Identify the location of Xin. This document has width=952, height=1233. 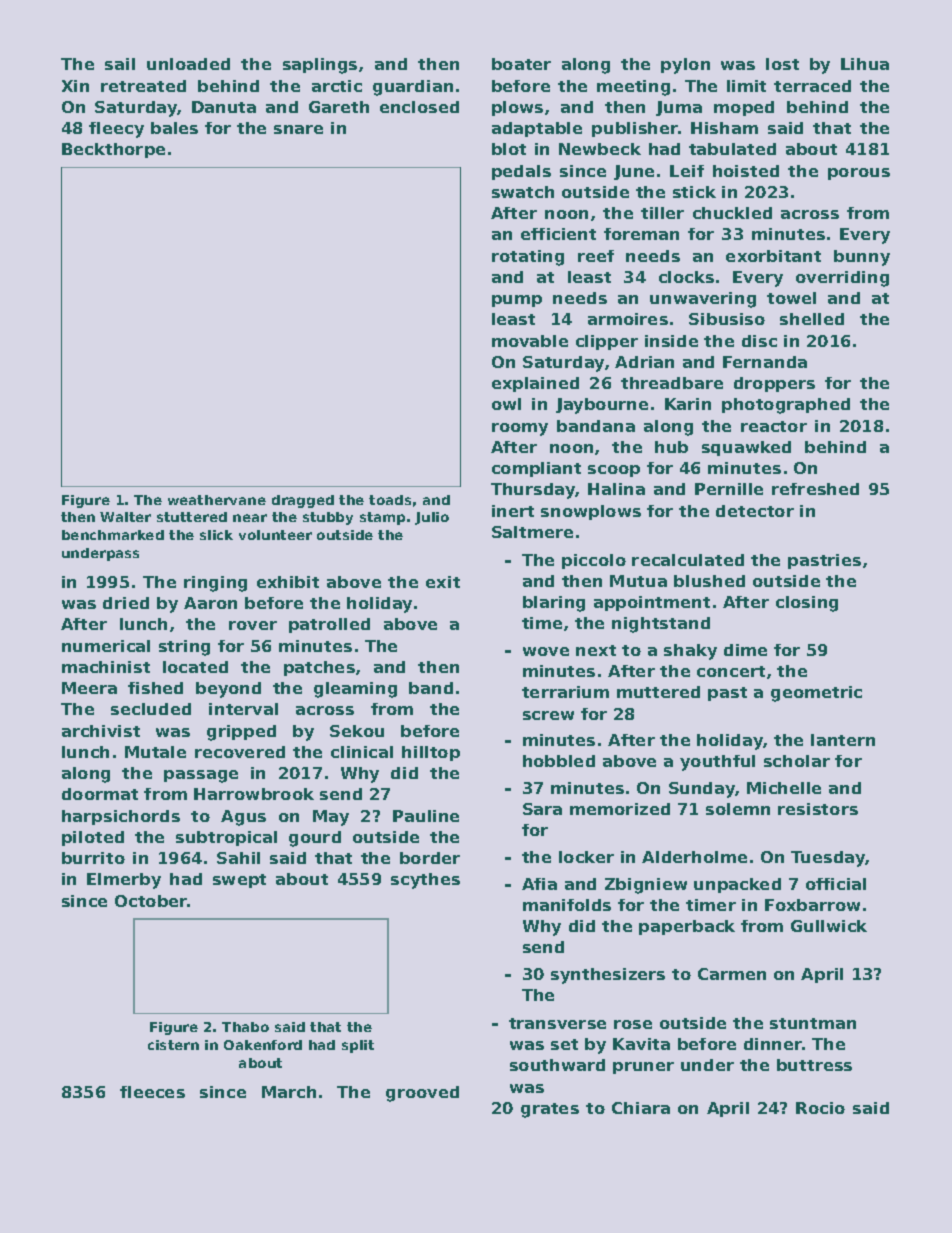
(75, 86).
